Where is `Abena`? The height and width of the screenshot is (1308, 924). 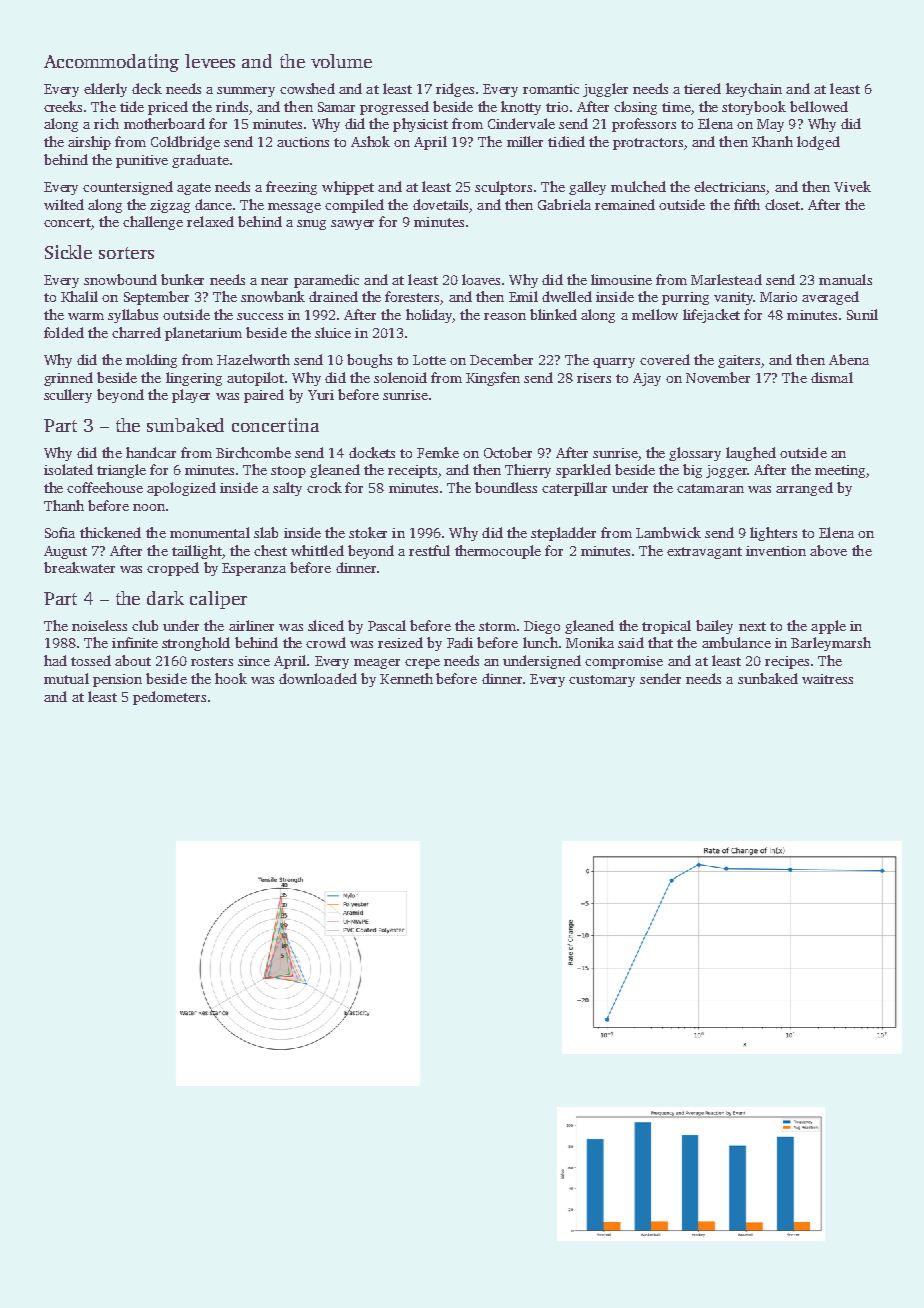 Abena is located at coordinates (849, 359).
